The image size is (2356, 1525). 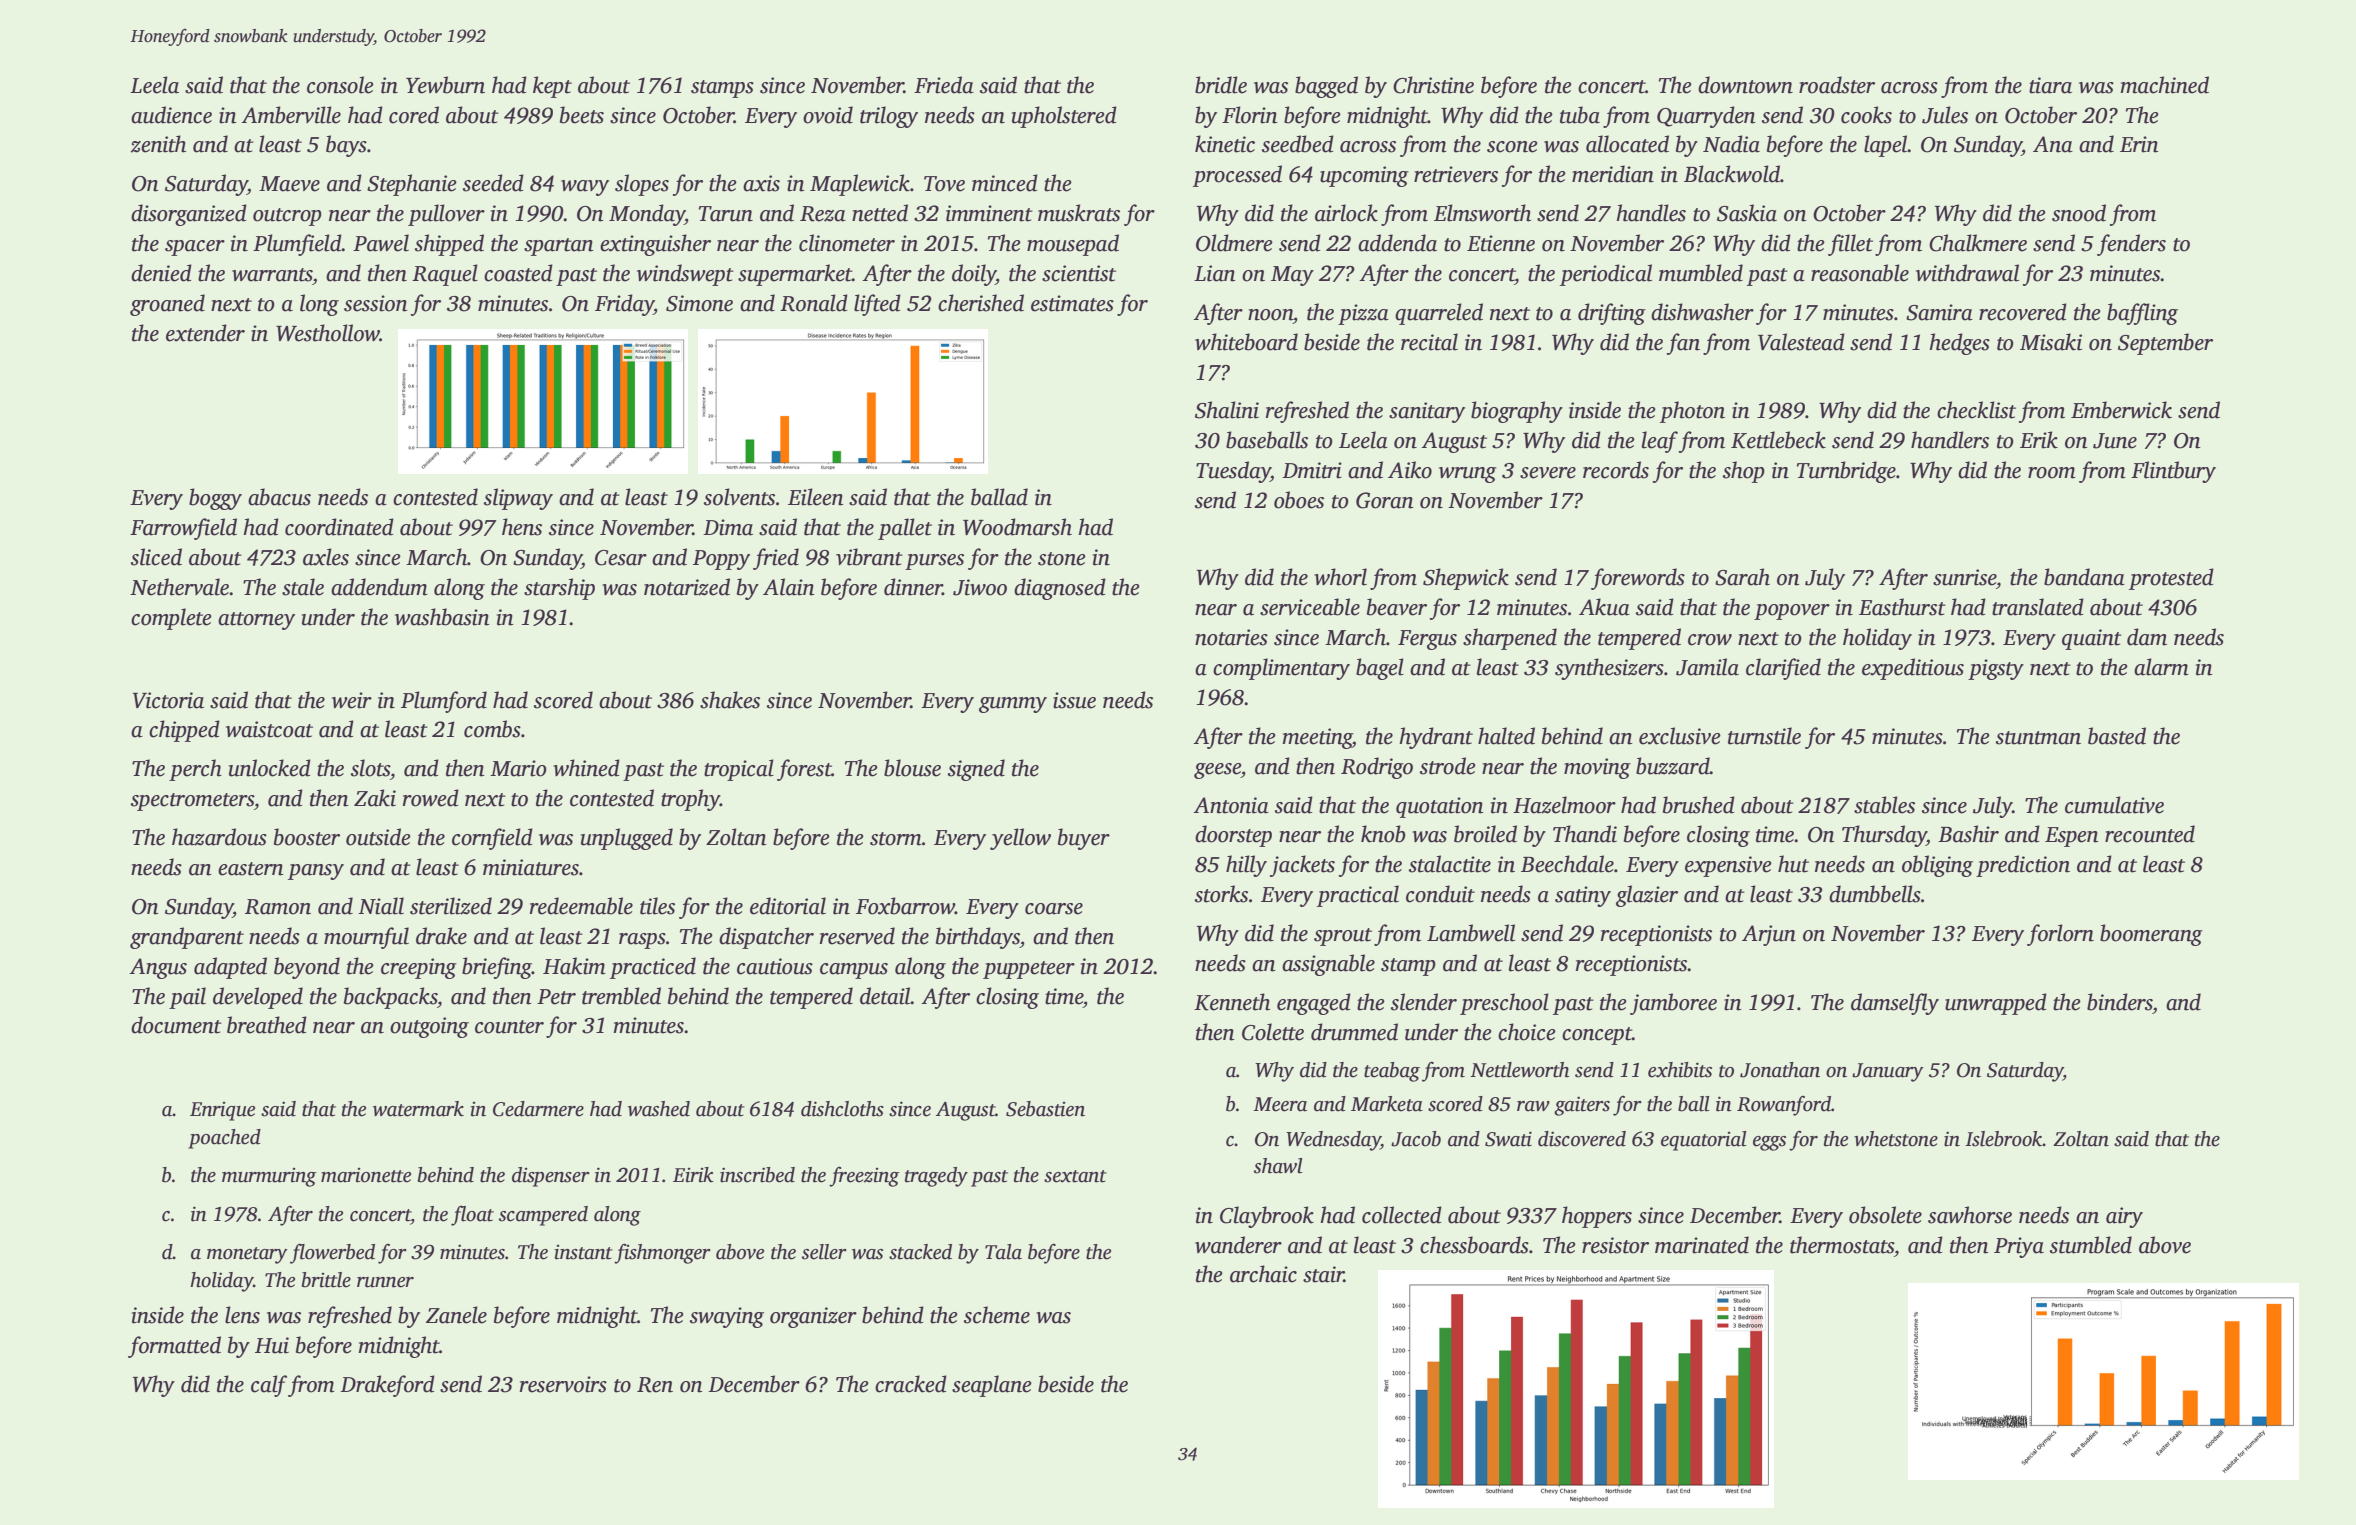 What do you see at coordinates (340, 85) in the screenshot?
I see `console` at bounding box center [340, 85].
